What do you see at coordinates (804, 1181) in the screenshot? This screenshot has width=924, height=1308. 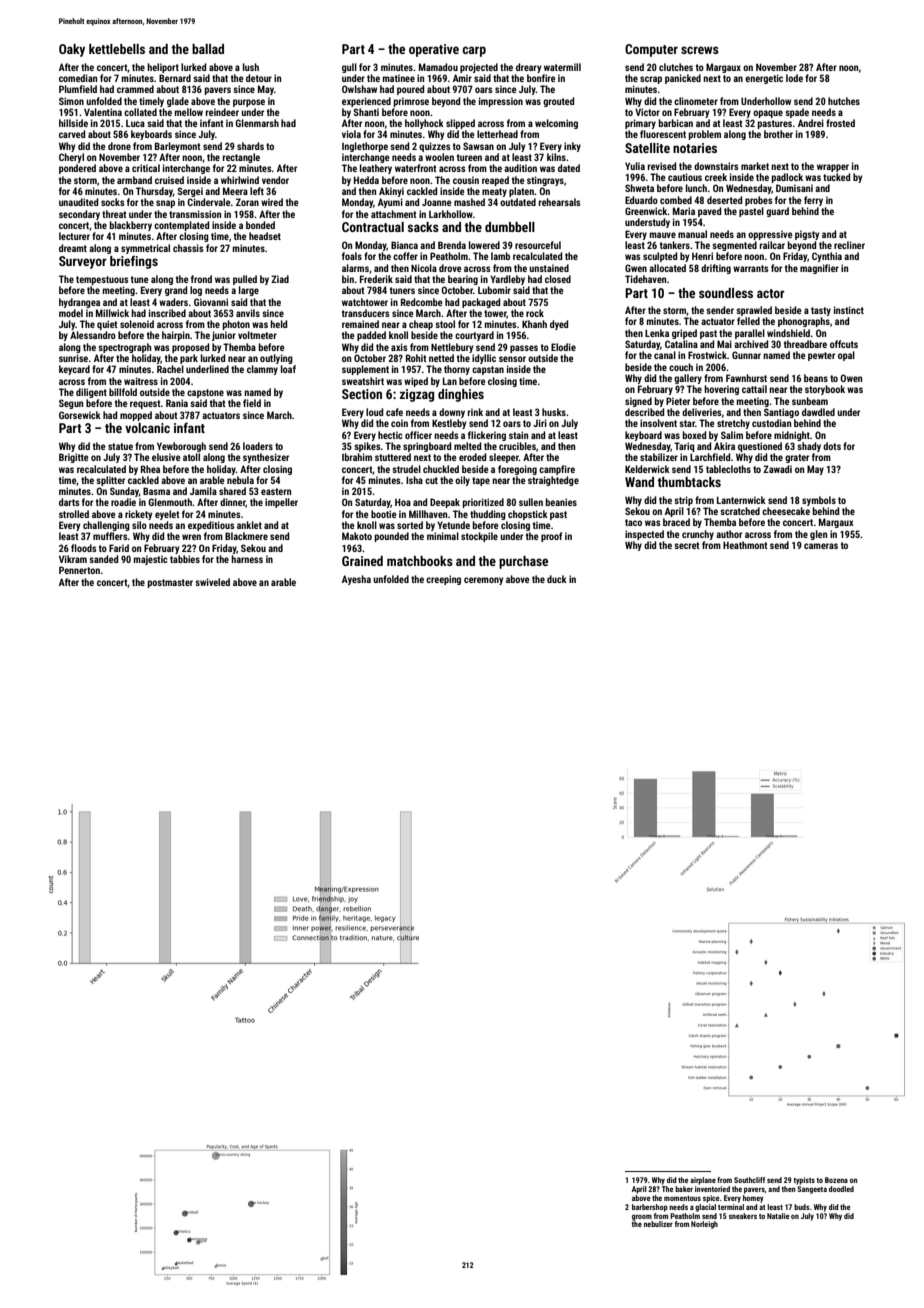 I see `typists` at bounding box center [804, 1181].
